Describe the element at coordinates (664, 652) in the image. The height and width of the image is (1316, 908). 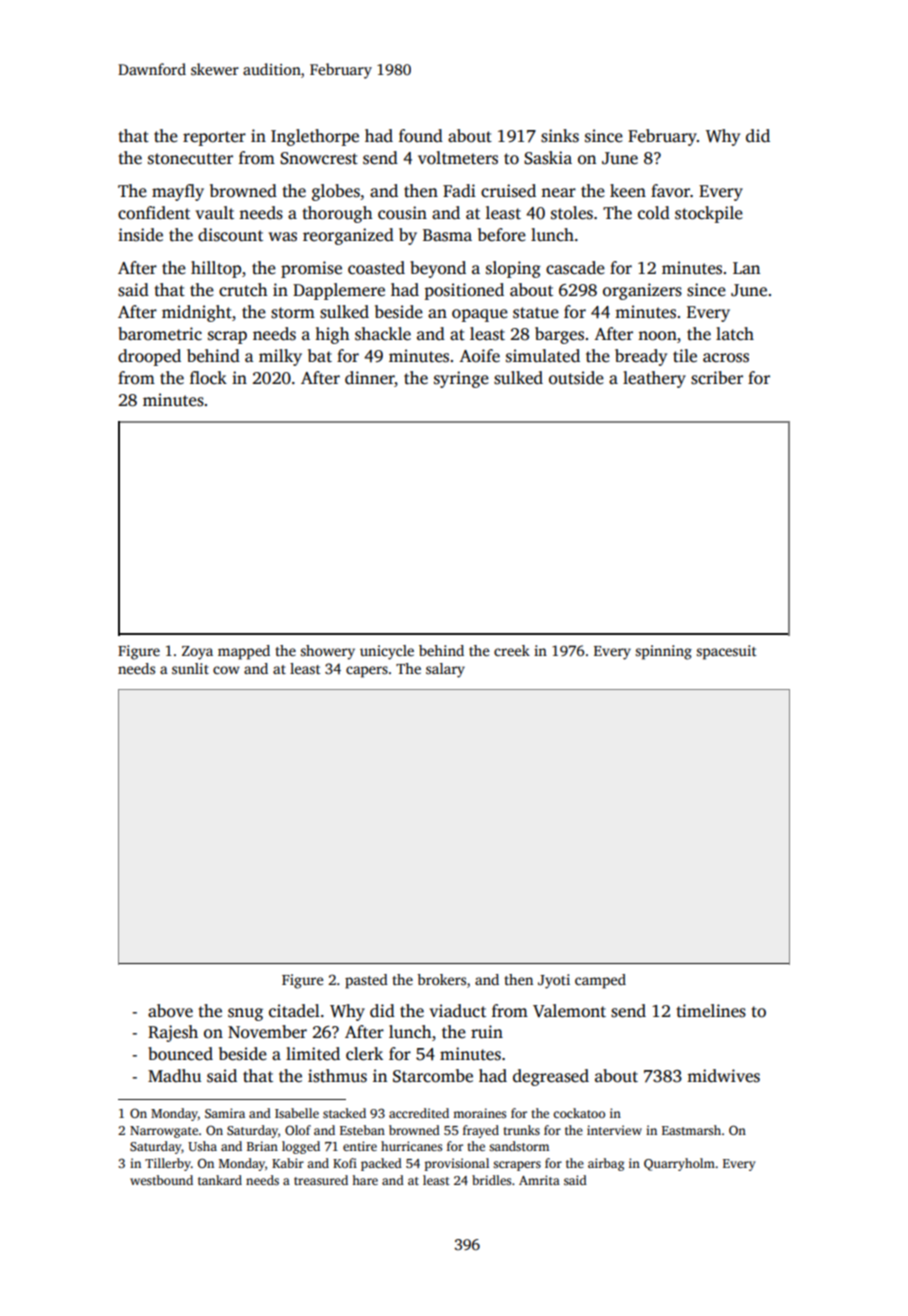
I see `spinning` at that location.
